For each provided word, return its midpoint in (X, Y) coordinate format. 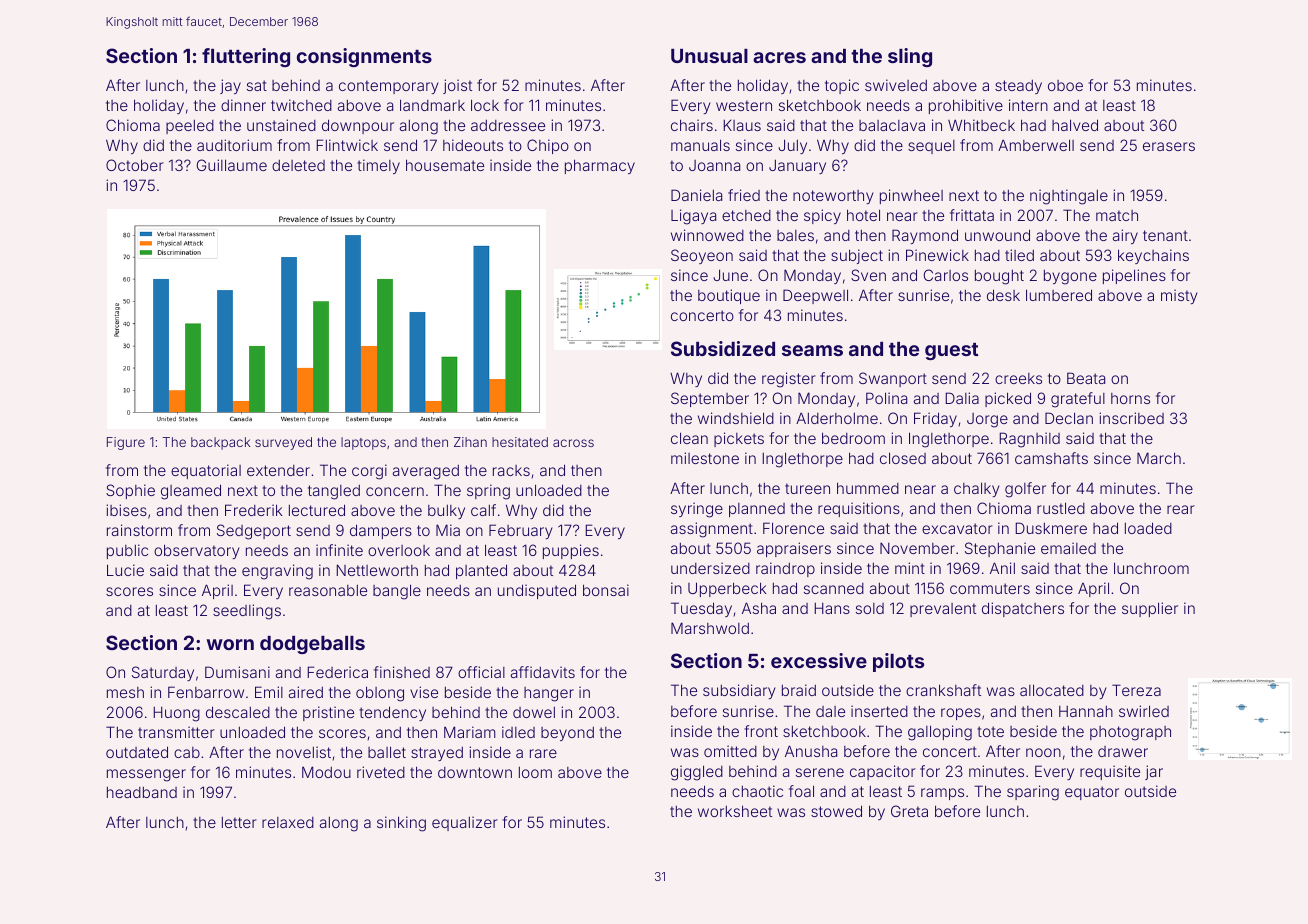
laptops (363, 443)
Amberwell (1036, 145)
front (761, 731)
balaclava (892, 125)
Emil (269, 692)
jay (230, 86)
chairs (692, 125)
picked (1008, 399)
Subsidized (723, 348)
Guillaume (232, 165)
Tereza (1136, 690)
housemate (445, 165)
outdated (137, 752)
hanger (549, 694)
